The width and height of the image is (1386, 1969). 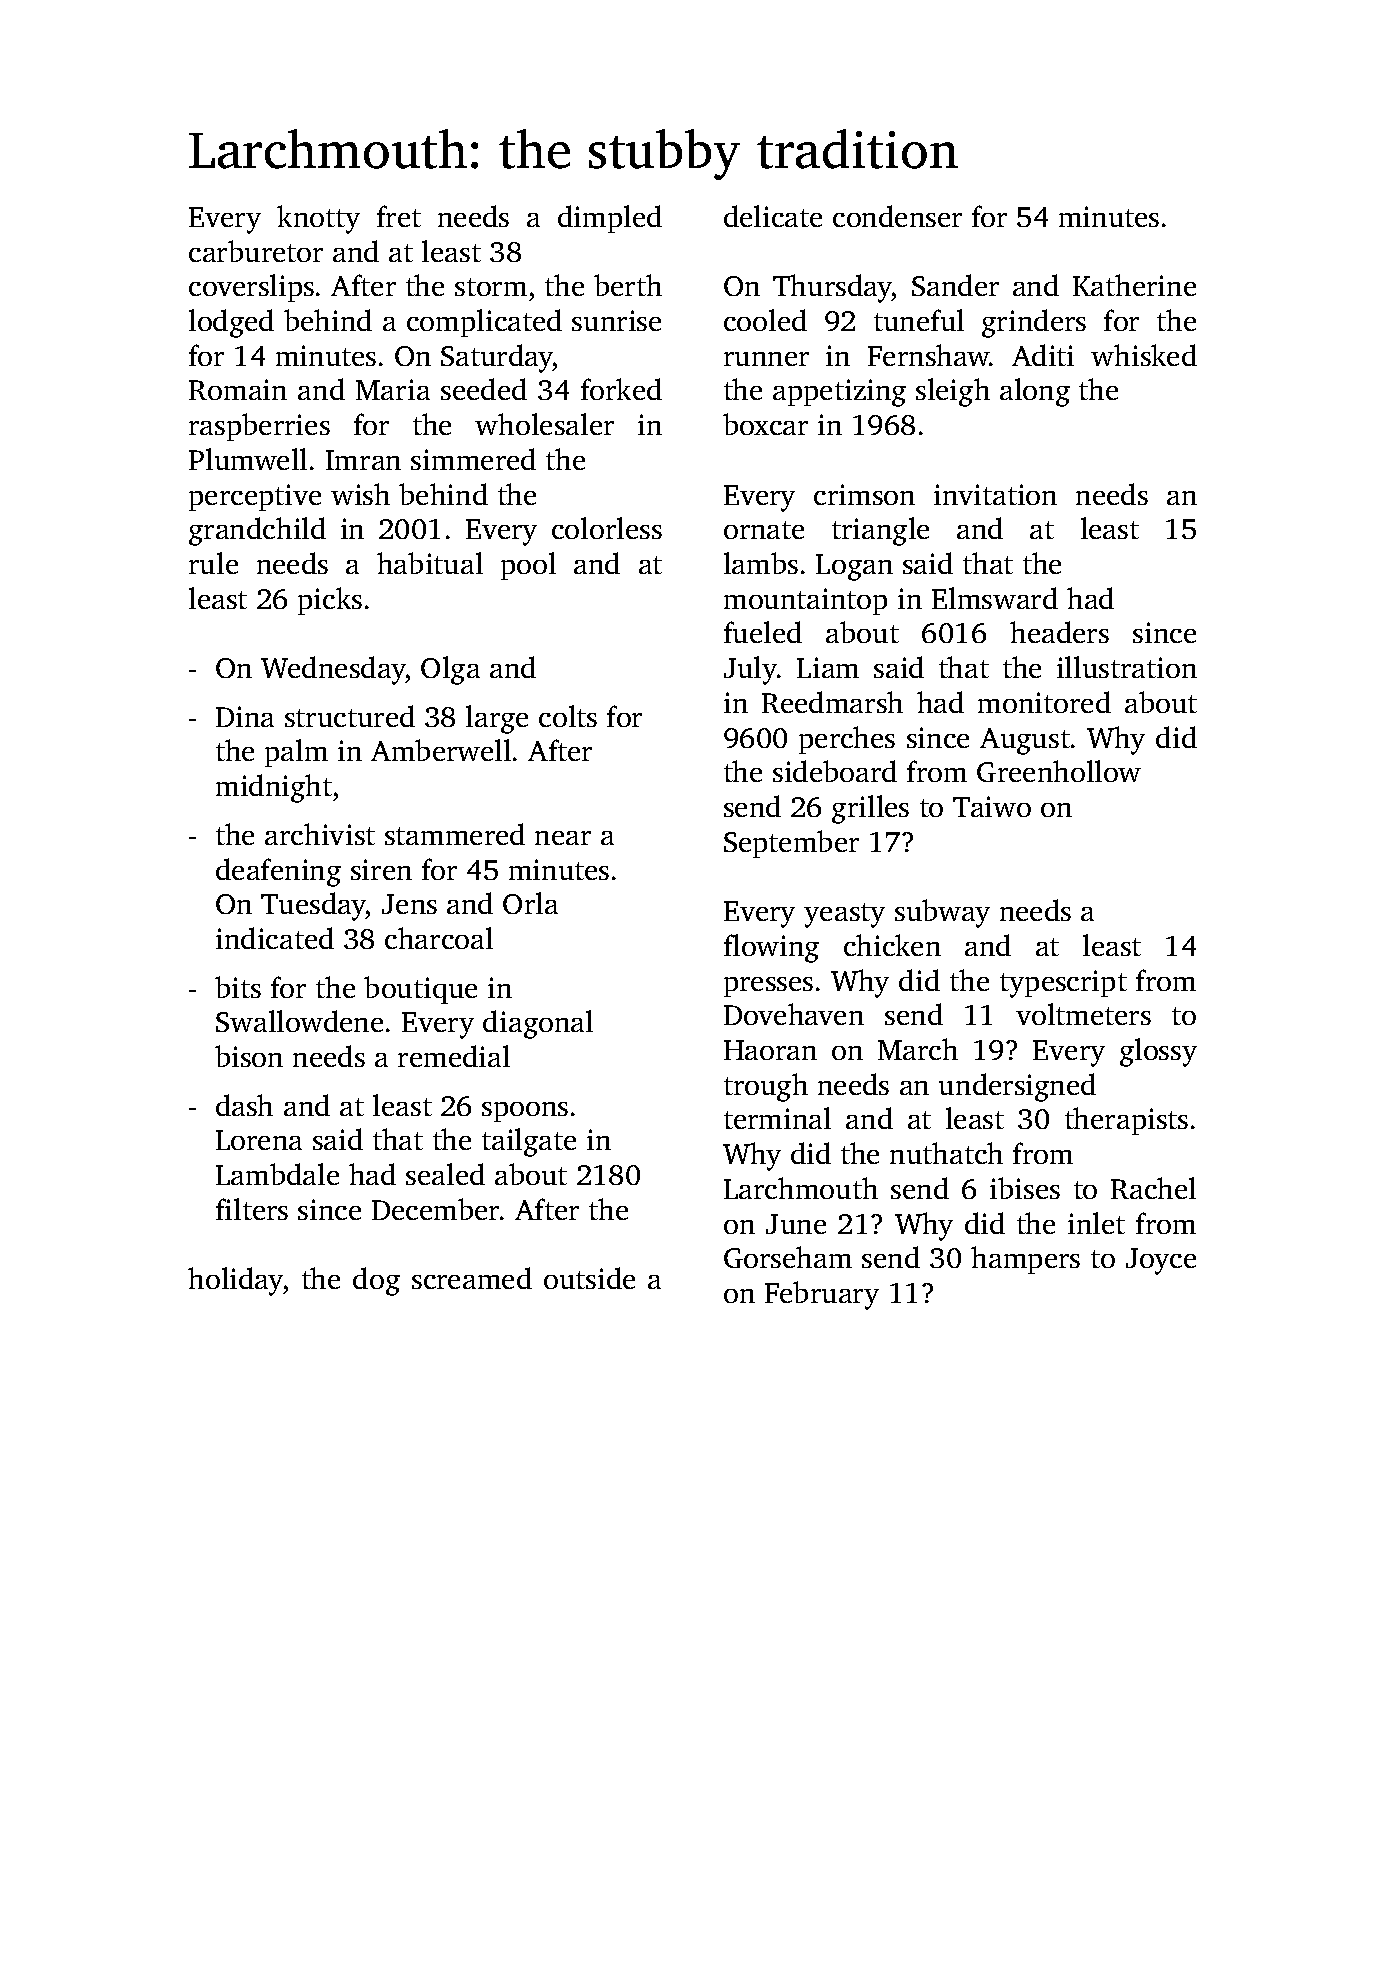 What do you see at coordinates (244, 1105) in the image?
I see `dash` at bounding box center [244, 1105].
